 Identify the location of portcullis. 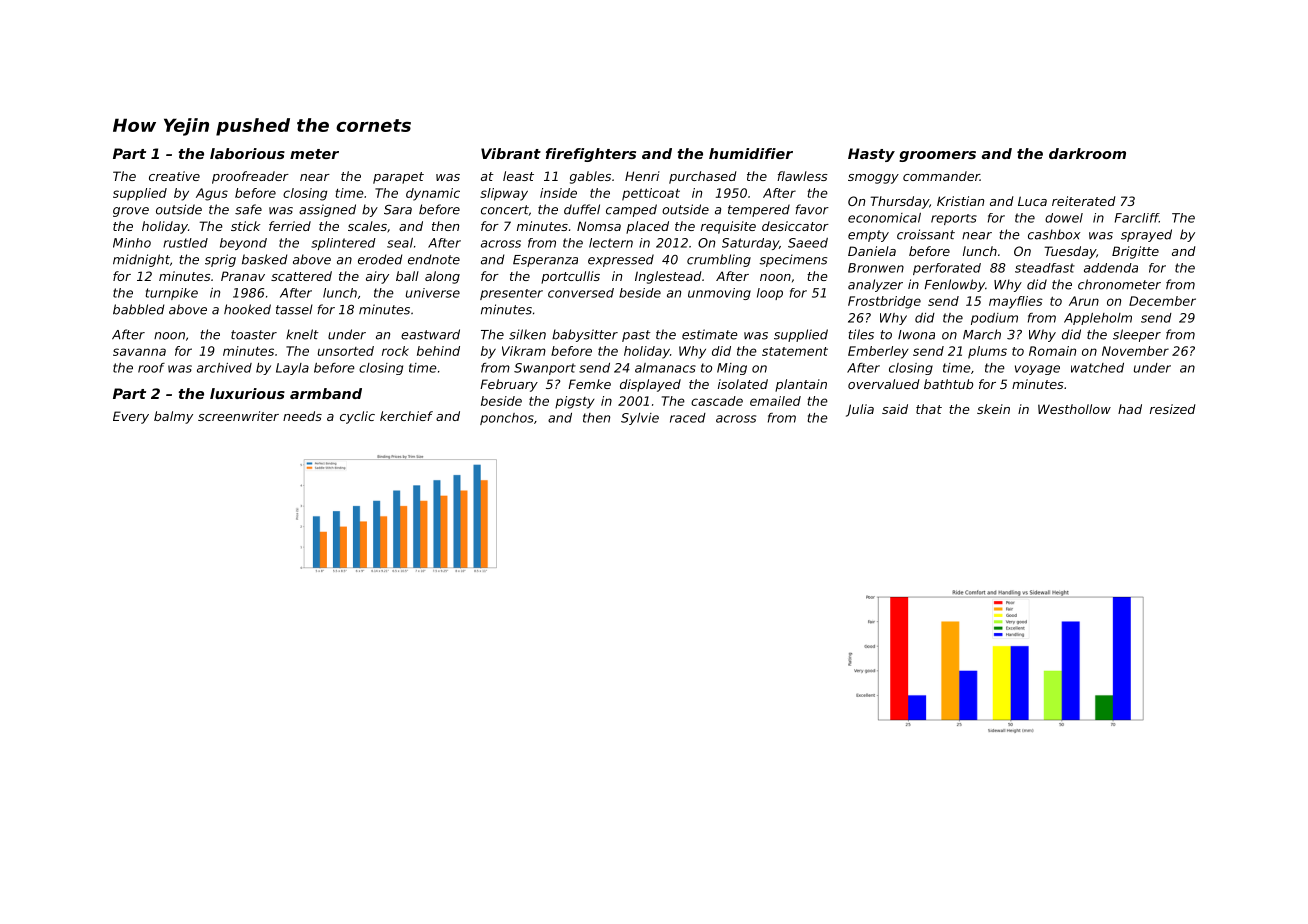
(570, 277).
